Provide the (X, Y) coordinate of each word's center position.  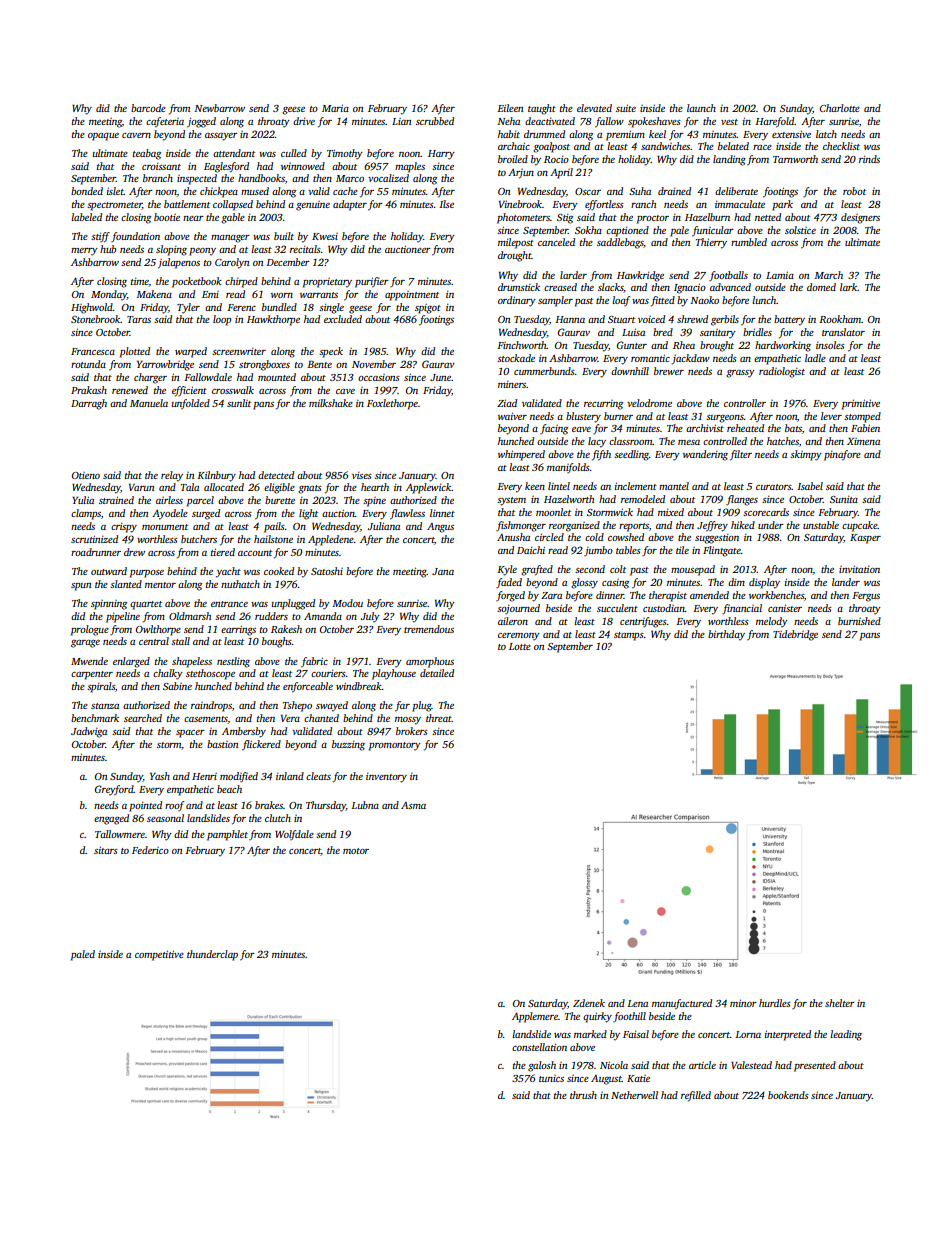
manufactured (682, 1004)
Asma (413, 805)
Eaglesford (226, 167)
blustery (583, 417)
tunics (551, 1078)
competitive (159, 955)
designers (860, 218)
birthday (726, 635)
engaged (111, 819)
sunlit (239, 403)
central (154, 641)
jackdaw (691, 359)
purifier (372, 282)
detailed (437, 673)
